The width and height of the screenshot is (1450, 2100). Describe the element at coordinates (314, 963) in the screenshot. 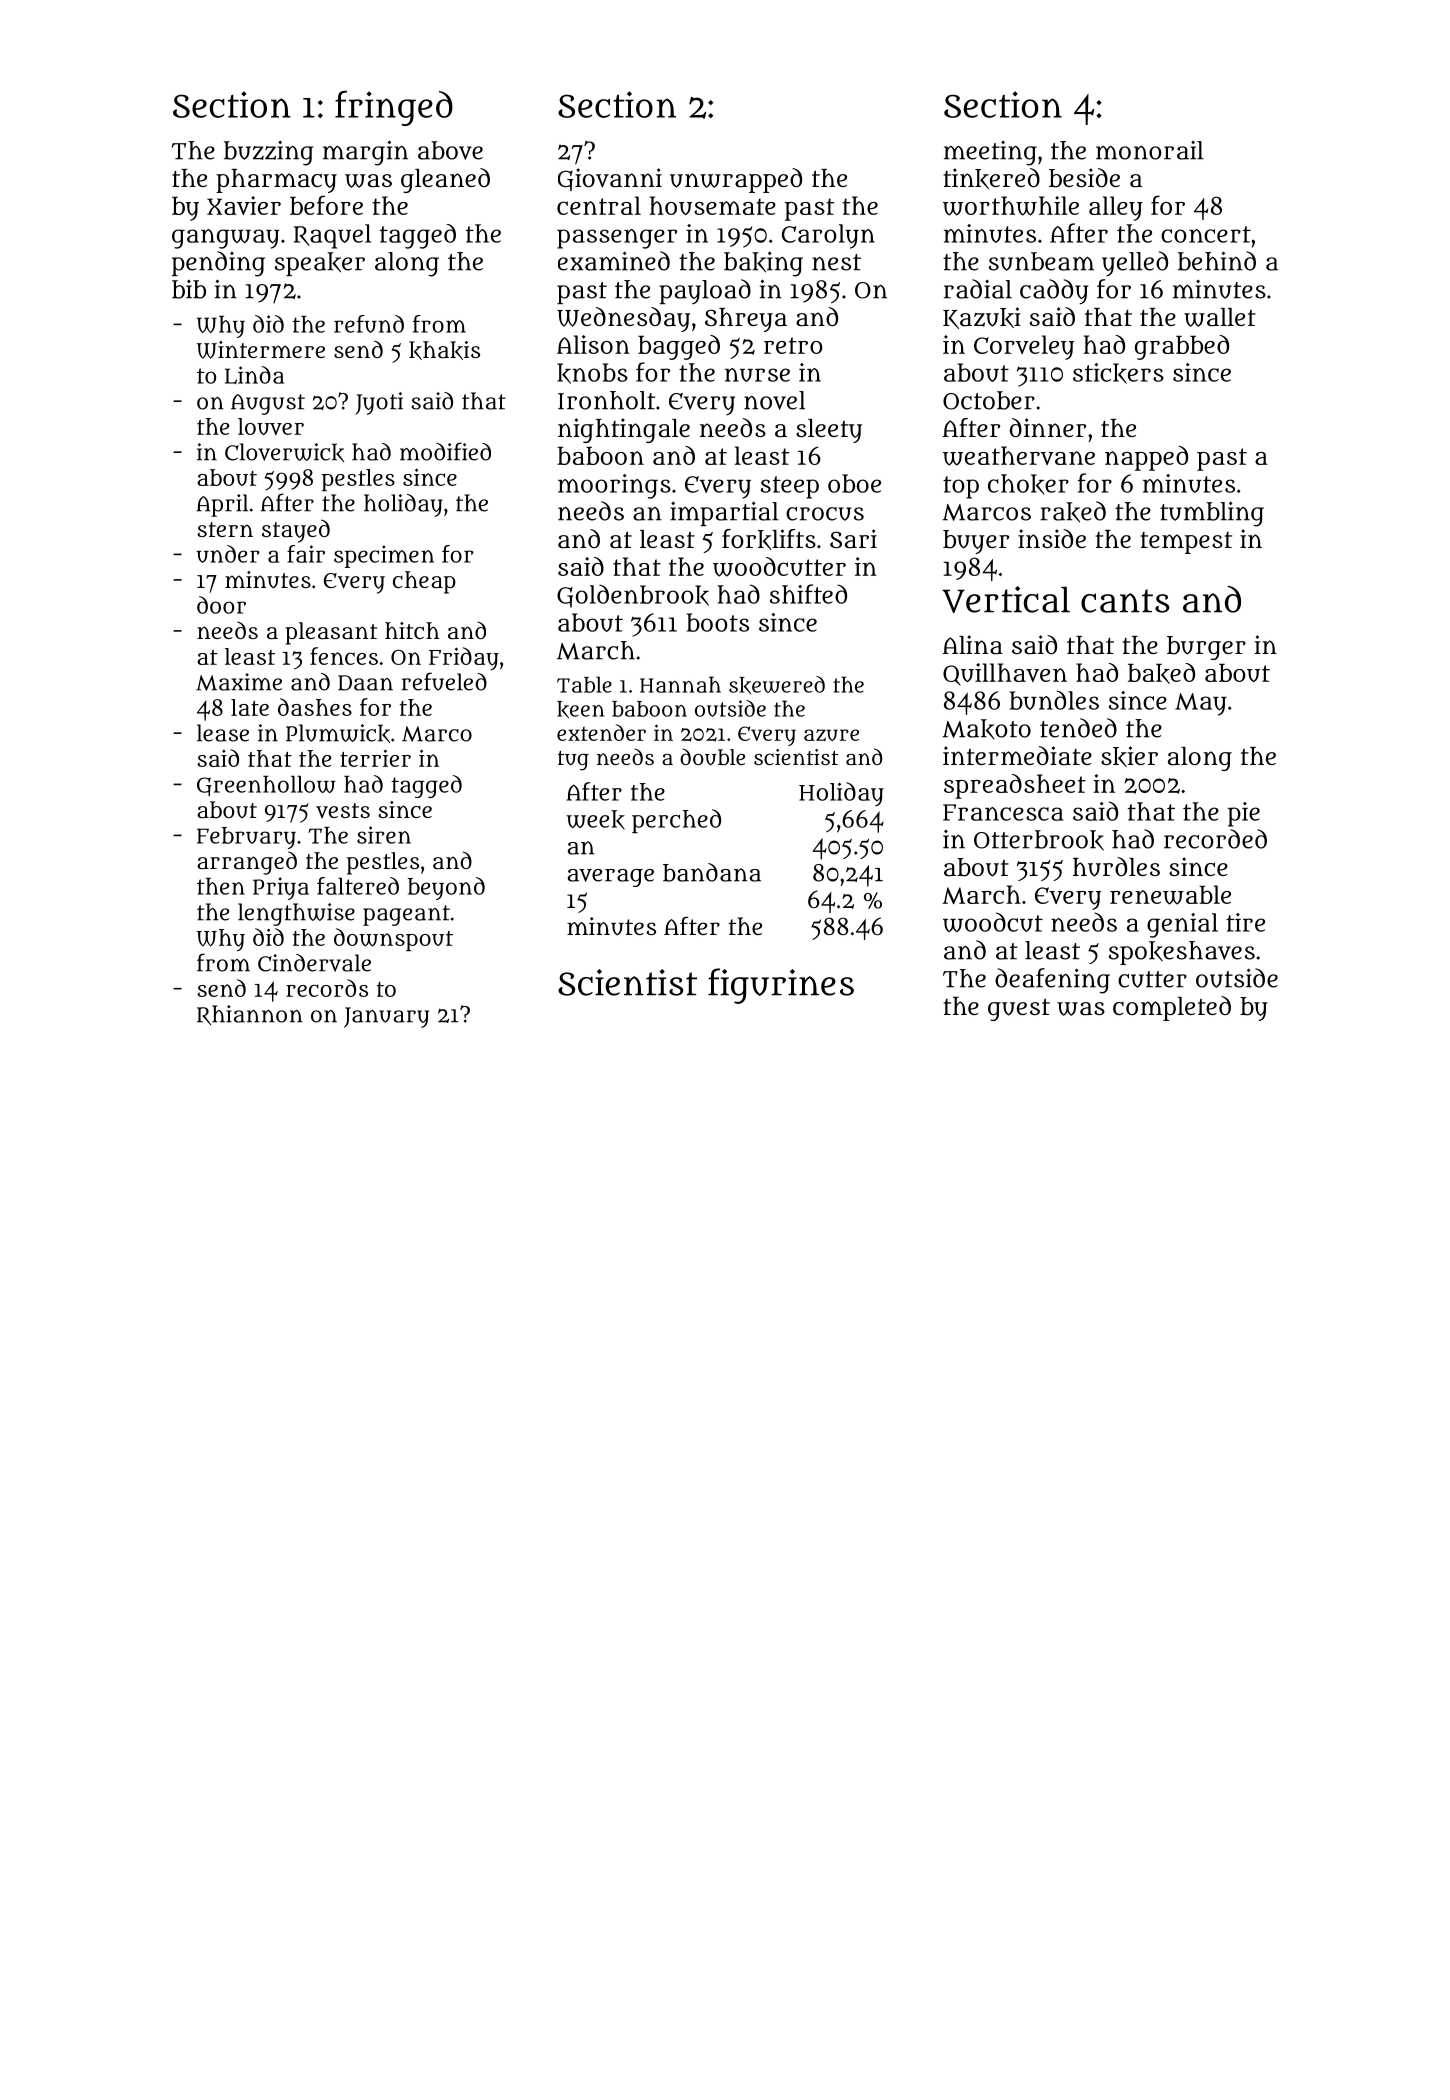

I see `Cindervale` at that location.
